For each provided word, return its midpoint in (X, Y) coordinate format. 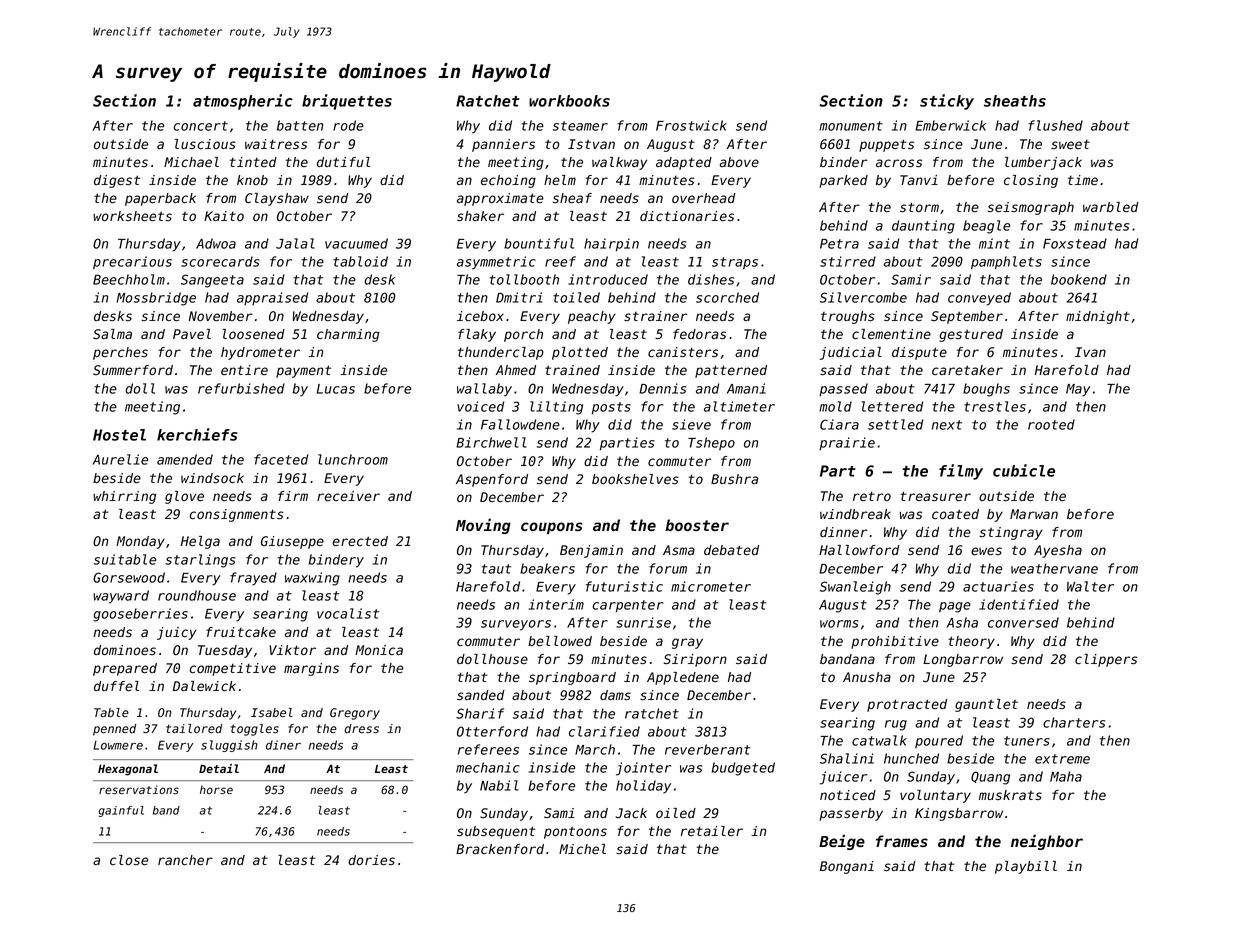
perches (120, 353)
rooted (1051, 424)
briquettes (347, 102)
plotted (580, 353)
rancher (185, 860)
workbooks (569, 101)
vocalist (348, 613)
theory (971, 642)
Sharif (480, 713)
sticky (947, 102)
